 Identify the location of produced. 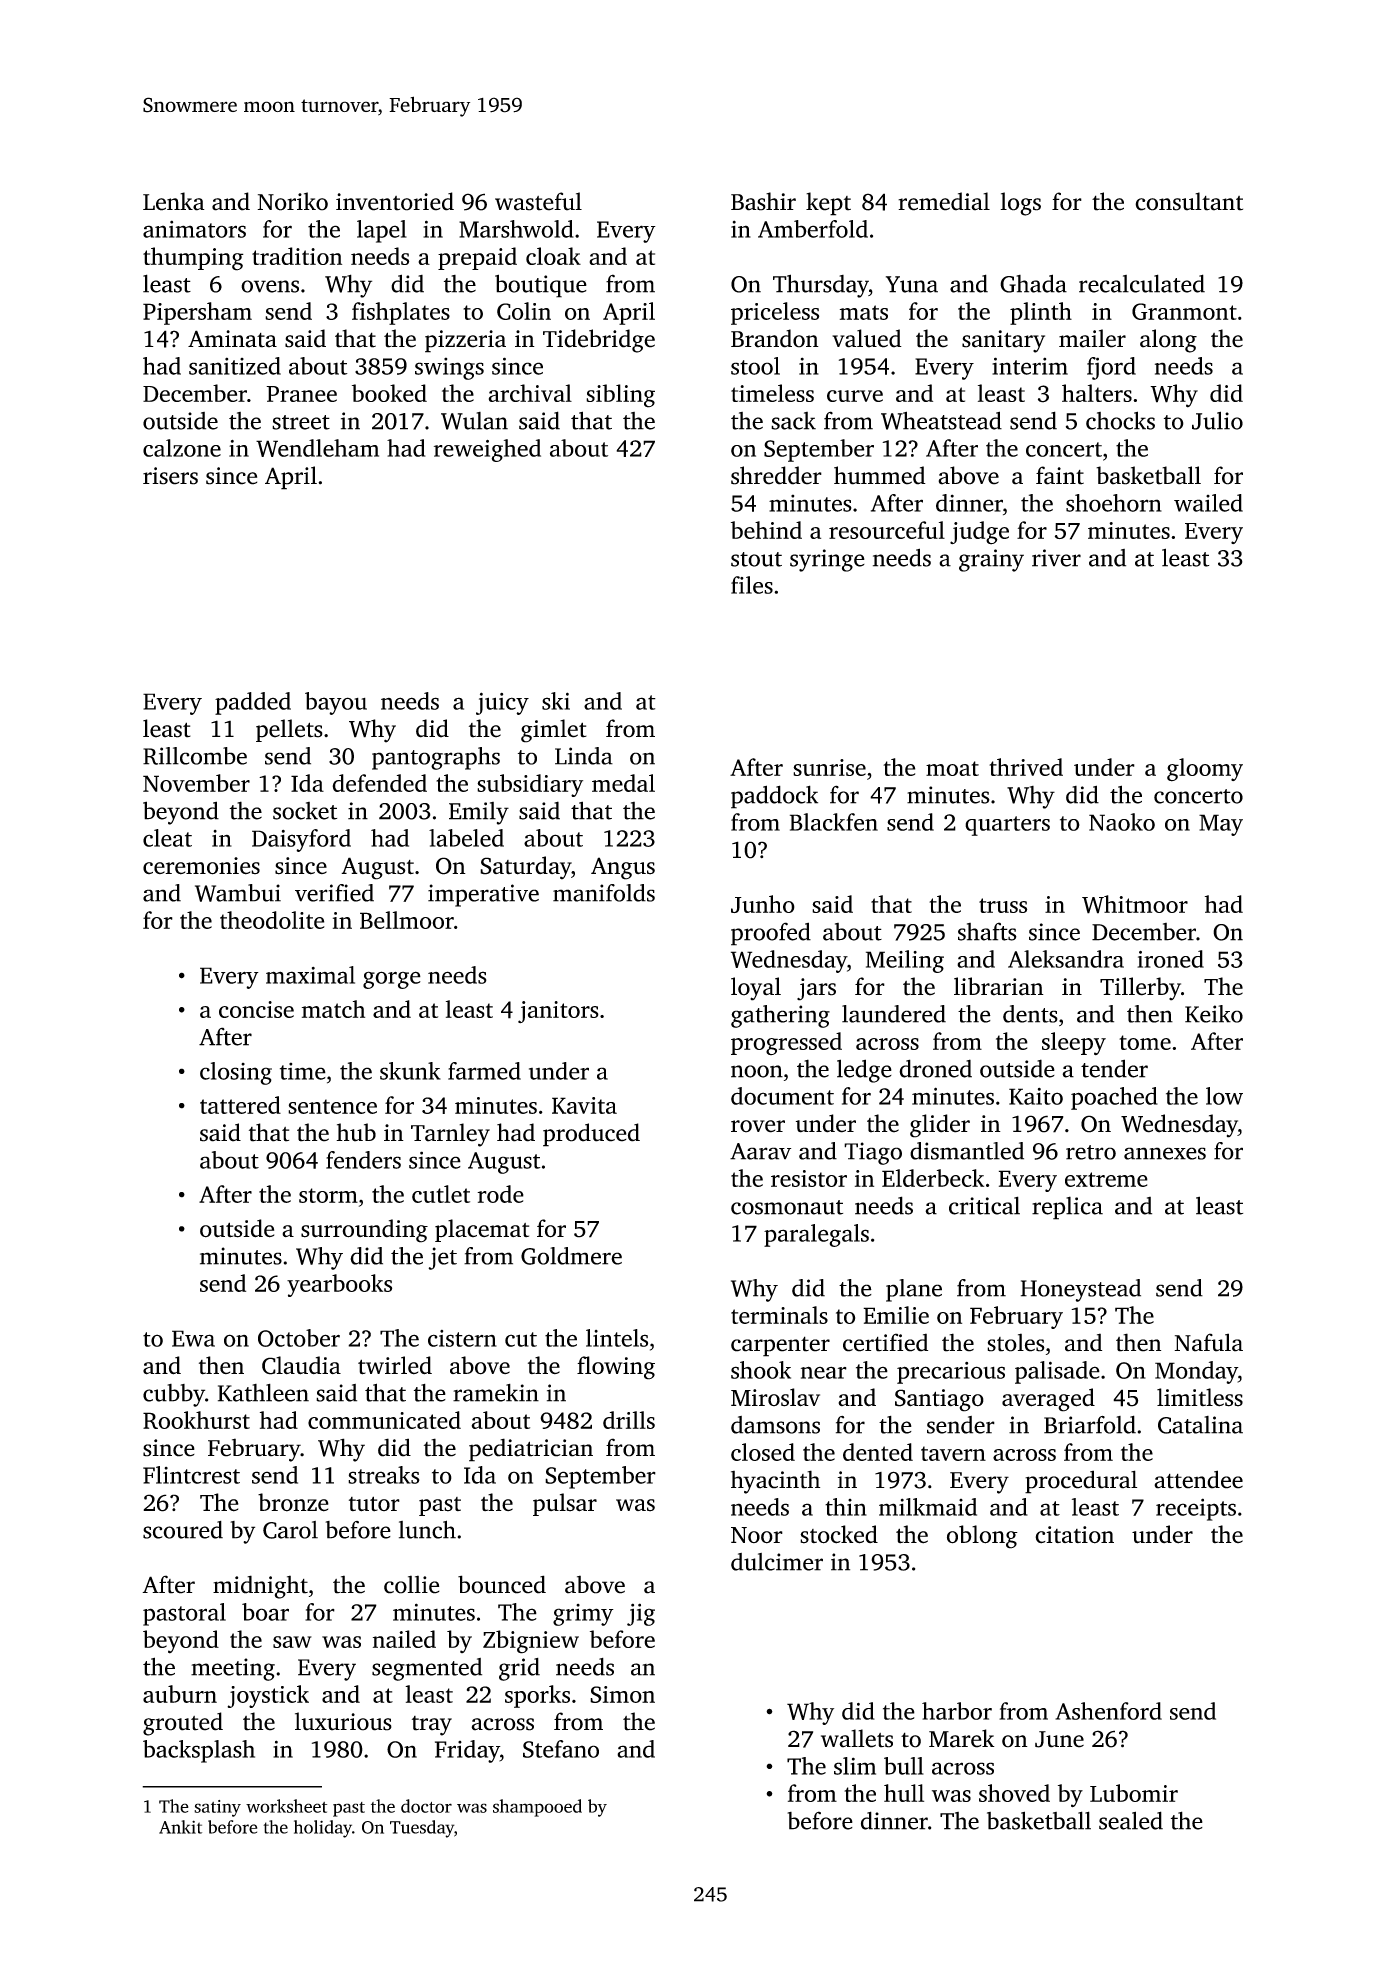
(591, 1135).
